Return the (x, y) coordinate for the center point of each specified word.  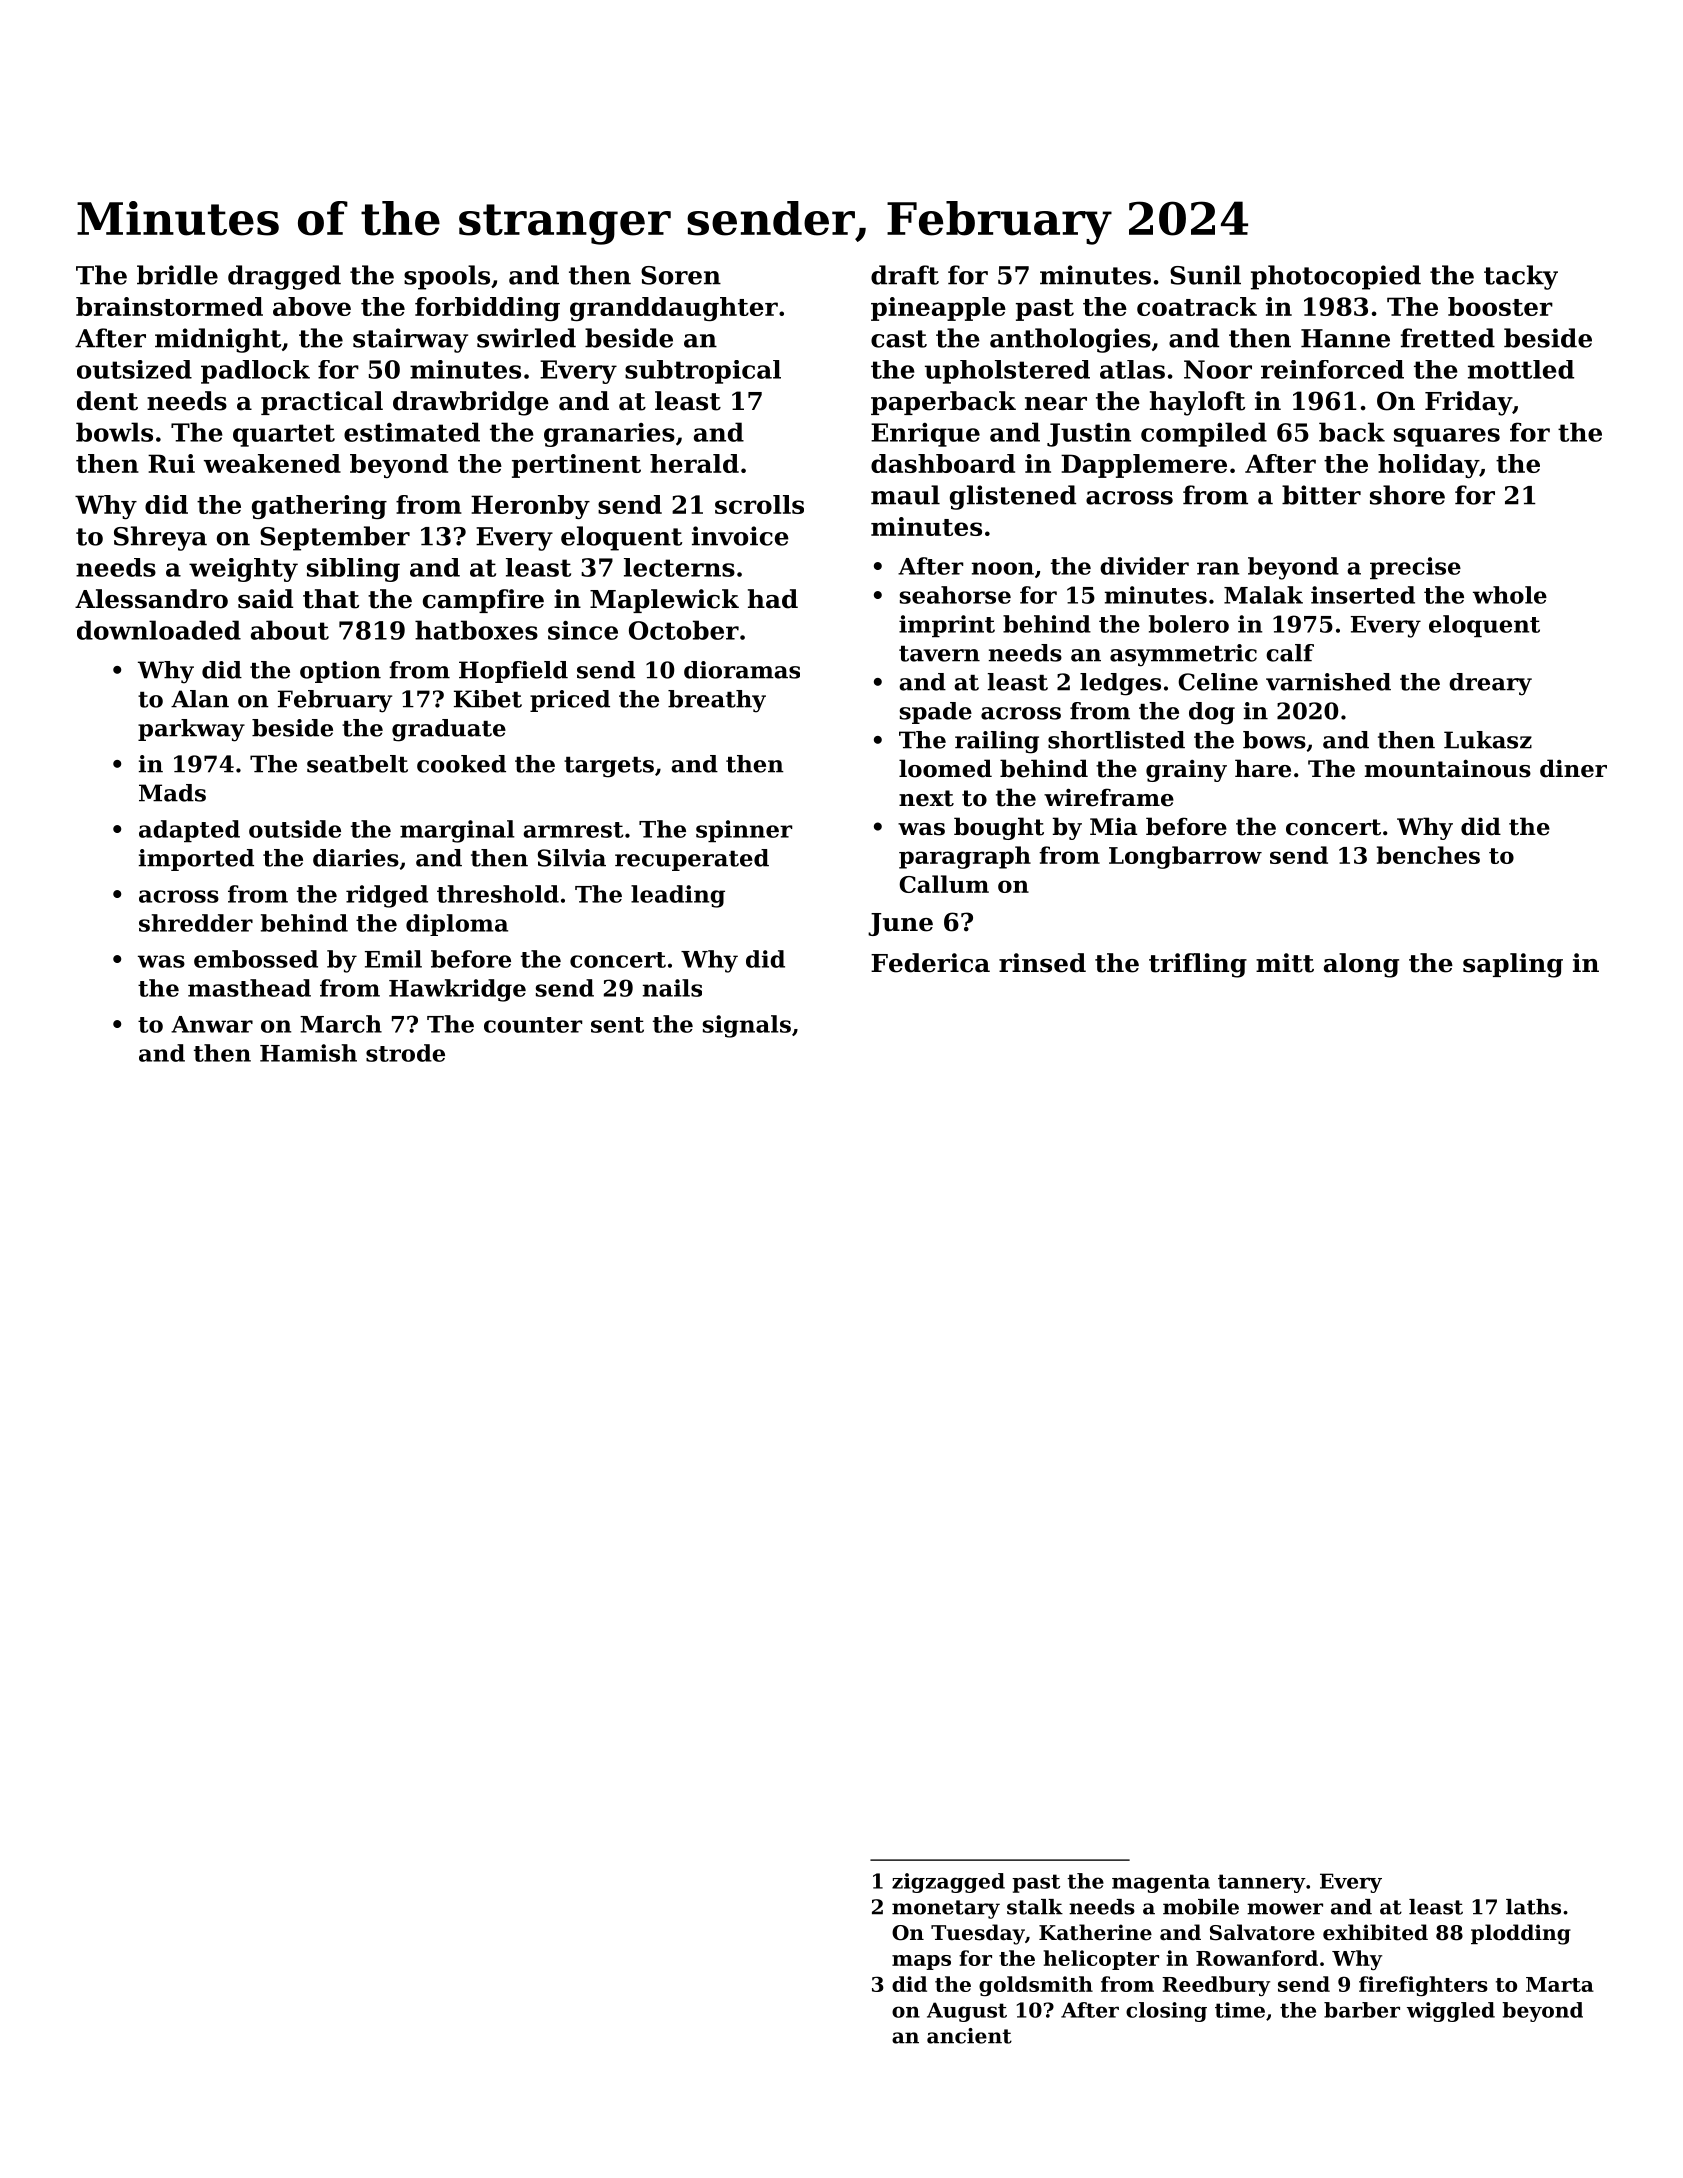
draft (905, 275)
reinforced (1332, 369)
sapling (1513, 965)
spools (447, 277)
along (1361, 965)
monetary (946, 1909)
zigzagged (948, 1883)
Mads (172, 793)
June (900, 924)
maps (921, 1962)
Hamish (308, 1053)
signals (747, 1026)
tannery (1262, 1883)
